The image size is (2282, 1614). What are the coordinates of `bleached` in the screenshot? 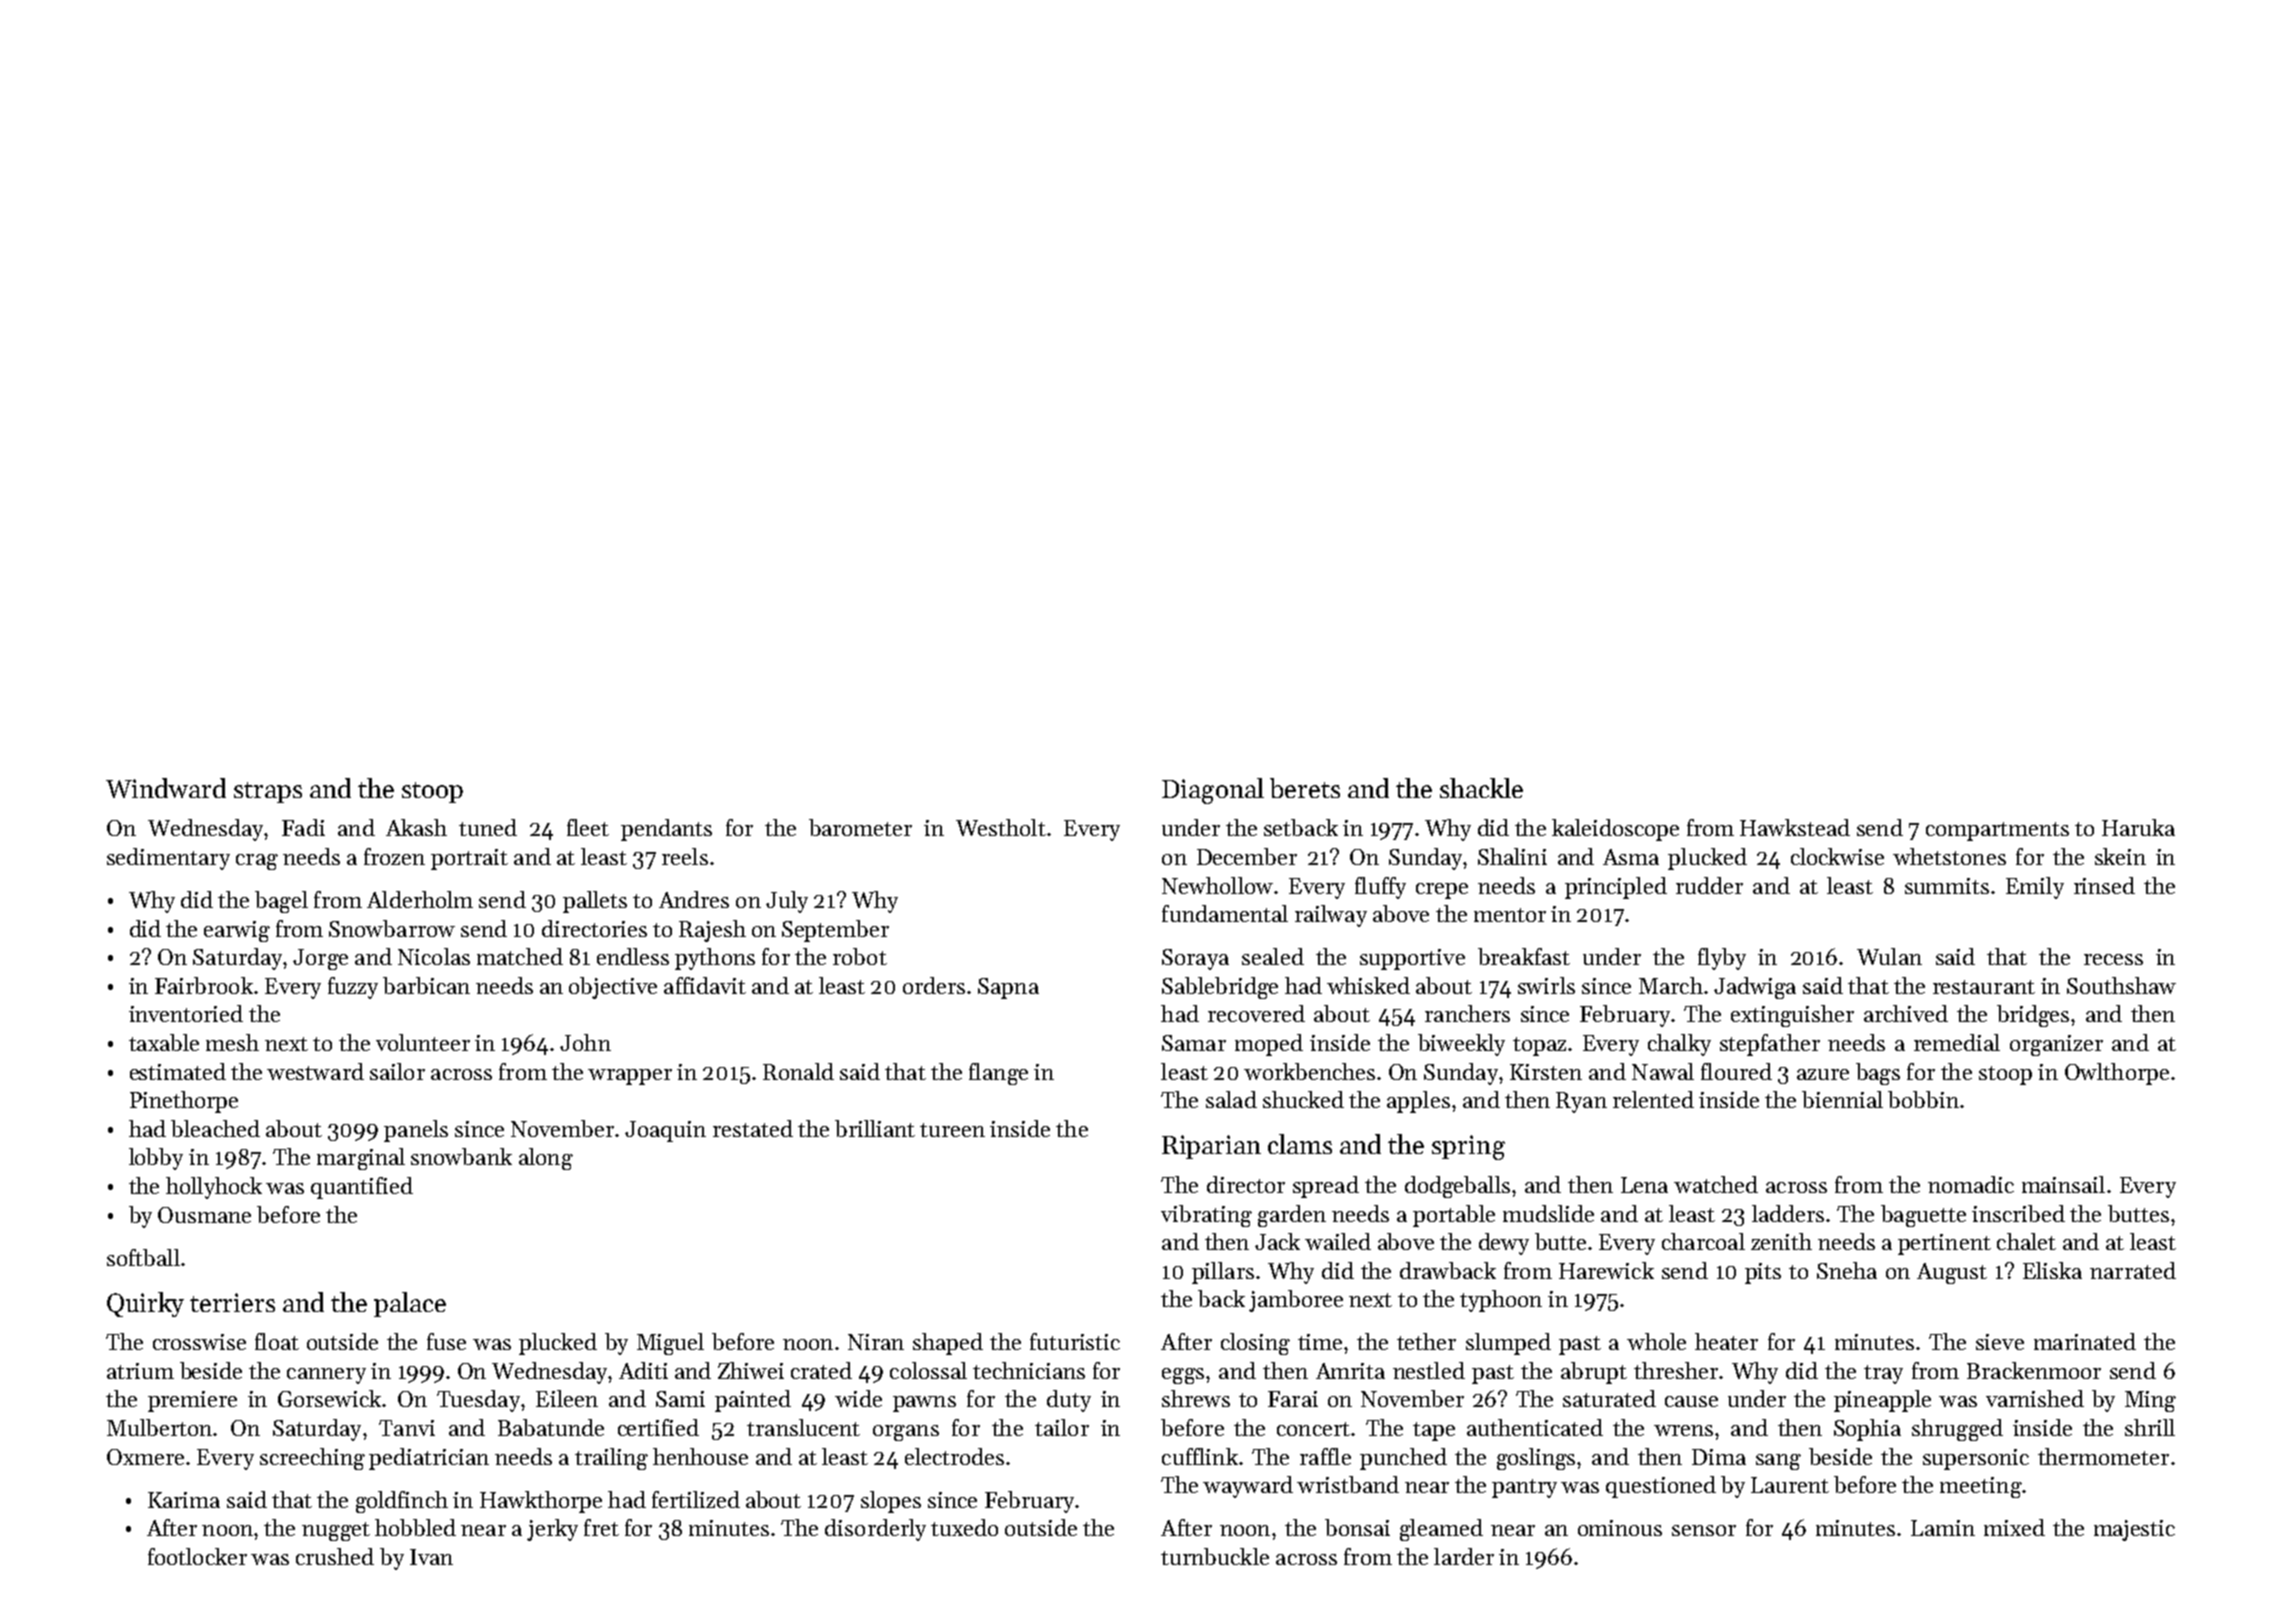 It's located at (215, 1128).
